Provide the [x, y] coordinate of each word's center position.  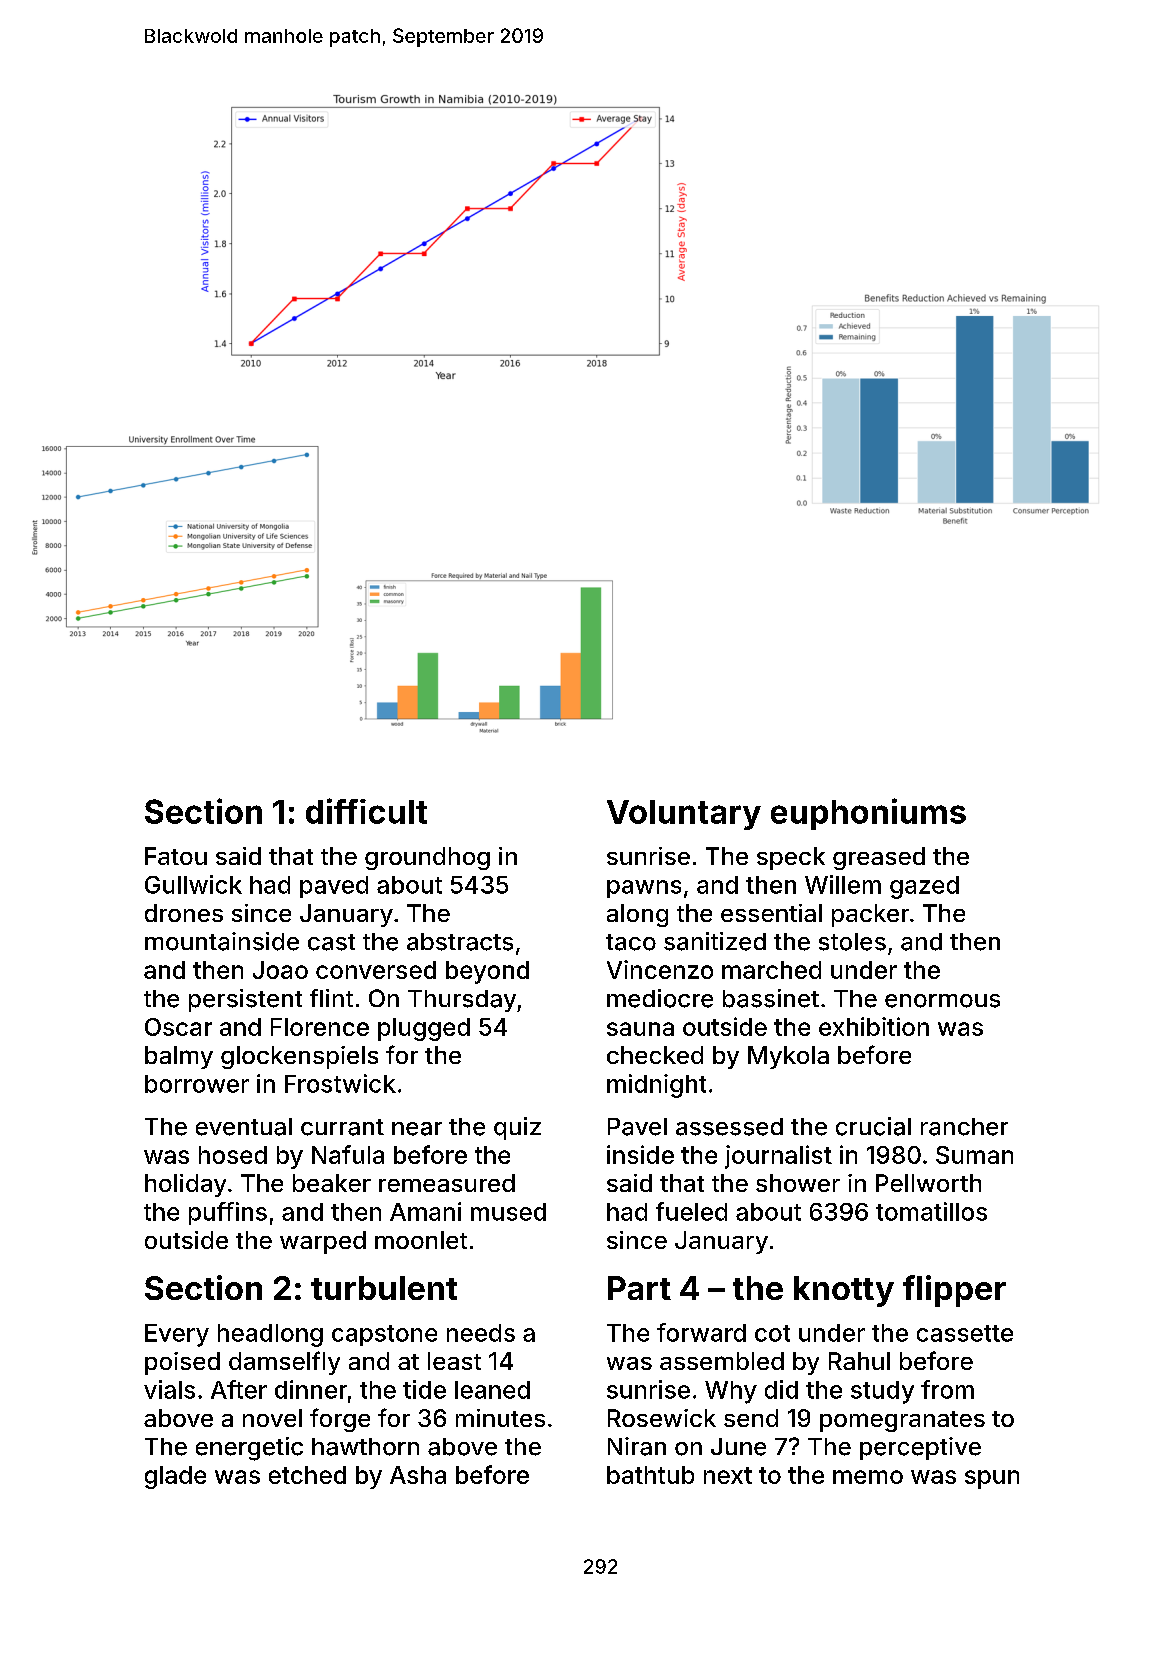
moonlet [421, 1240]
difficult [366, 811]
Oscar [178, 1027]
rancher [964, 1127]
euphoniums [868, 814]
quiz [517, 1128]
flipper [954, 1291]
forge [340, 1420]
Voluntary [684, 815]
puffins [228, 1213]
